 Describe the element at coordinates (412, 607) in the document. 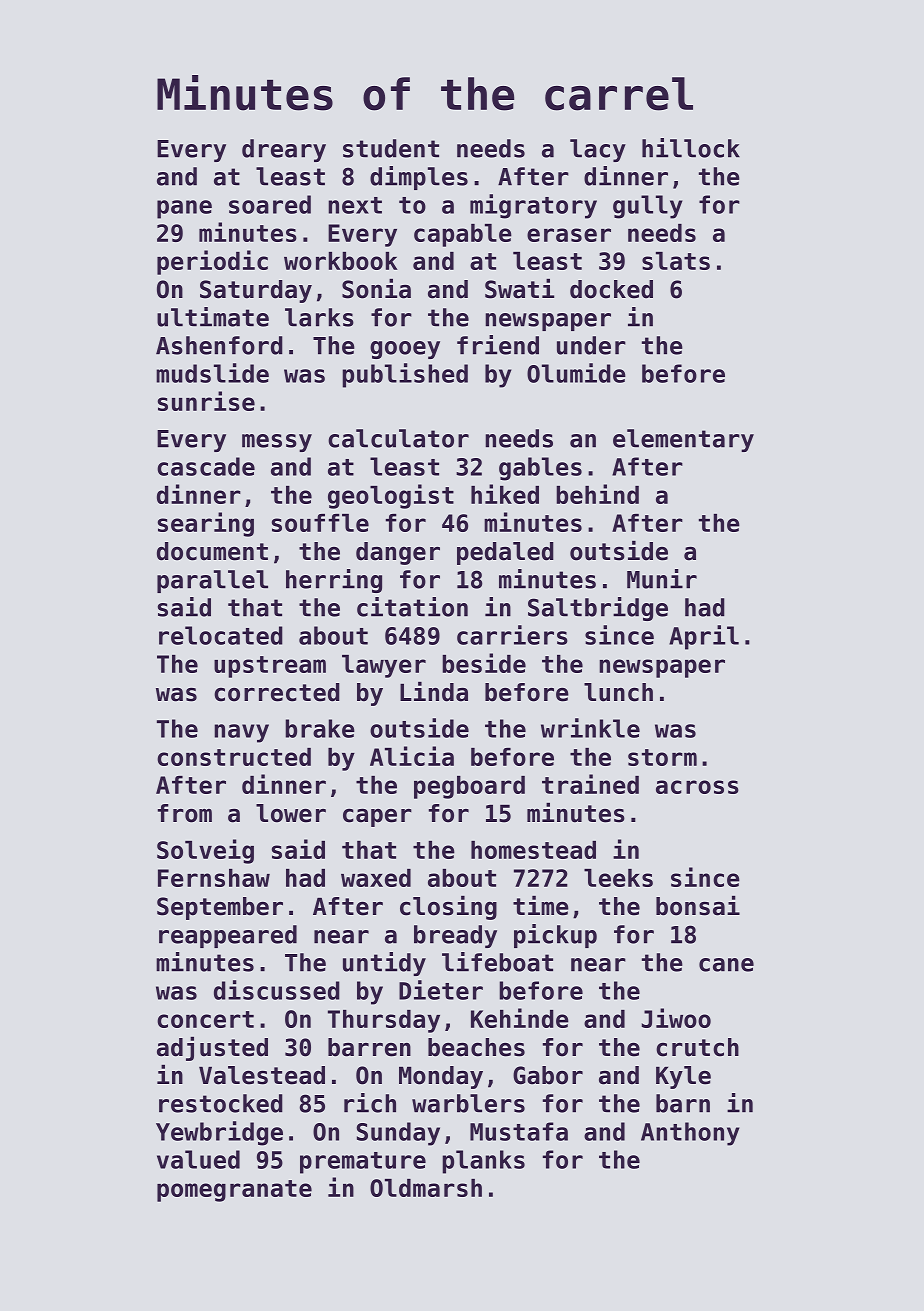

I see `citation` at that location.
